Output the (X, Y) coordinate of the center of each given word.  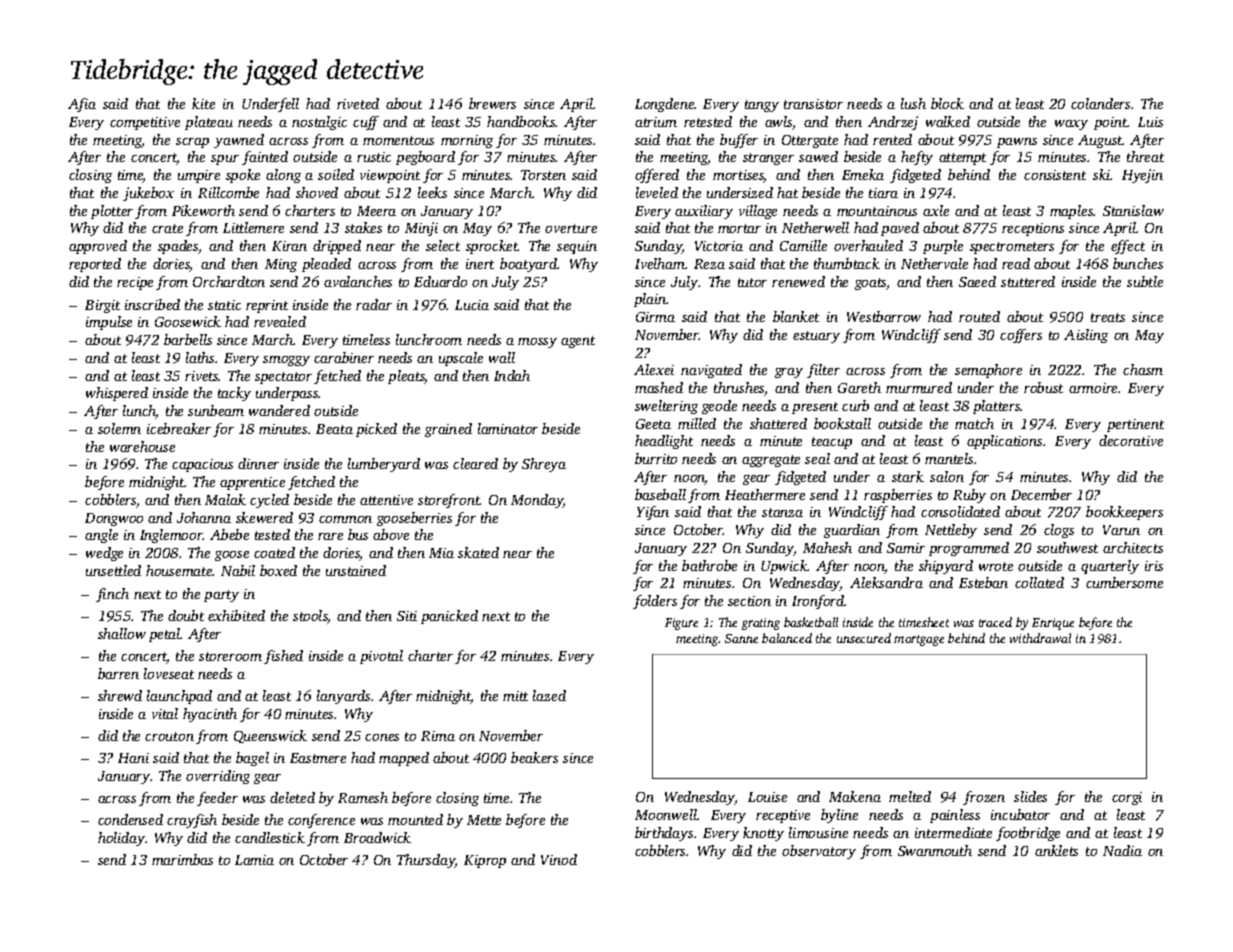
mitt (515, 696)
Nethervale (934, 263)
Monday (537, 501)
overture (571, 228)
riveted (358, 103)
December (1041, 494)
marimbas (182, 859)
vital (165, 713)
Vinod (559, 859)
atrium (656, 122)
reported (95, 265)
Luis (1150, 122)
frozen (984, 798)
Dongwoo (114, 519)
